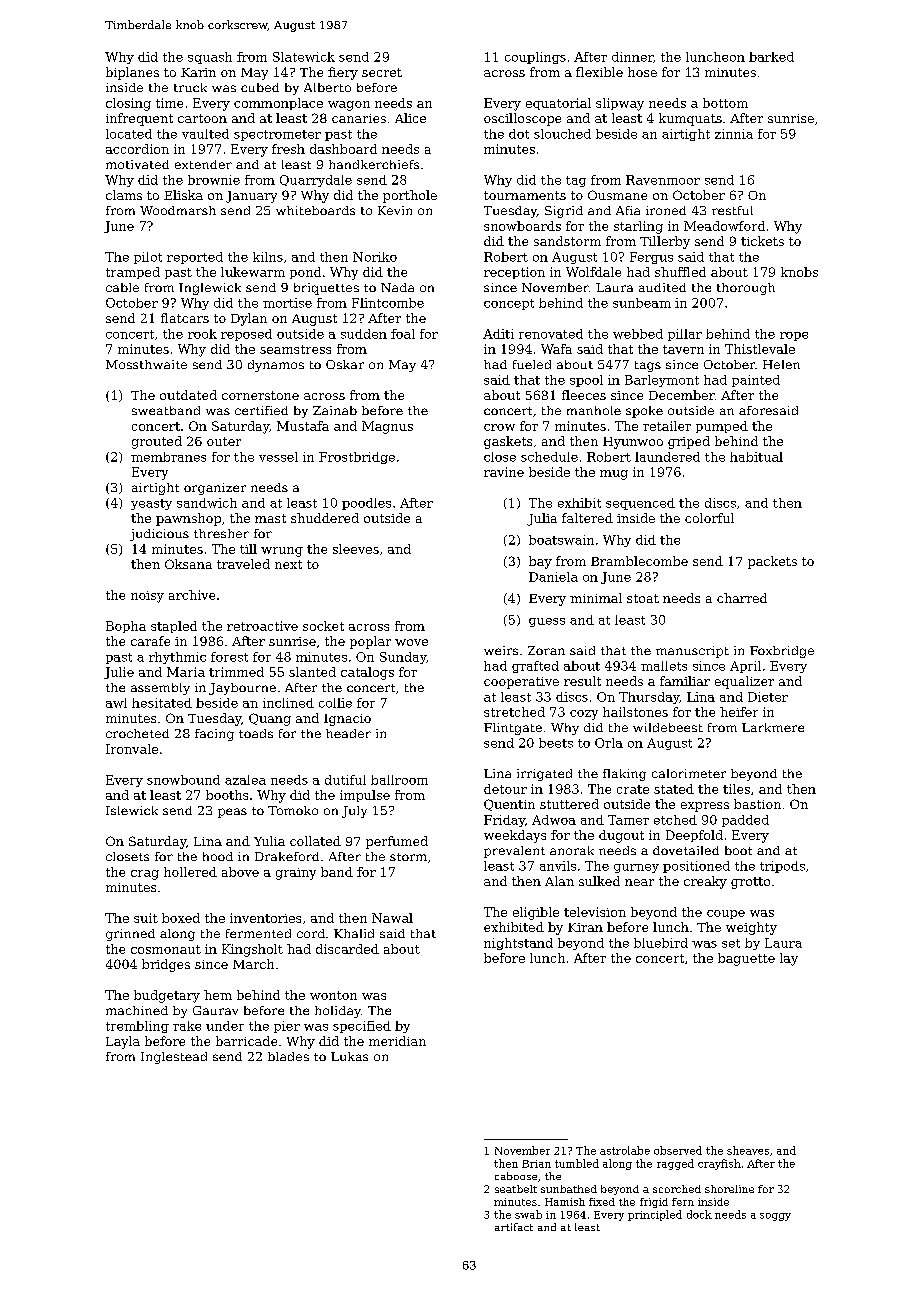 This page has width=924, height=1308. I want to click on boxed, so click(181, 918).
